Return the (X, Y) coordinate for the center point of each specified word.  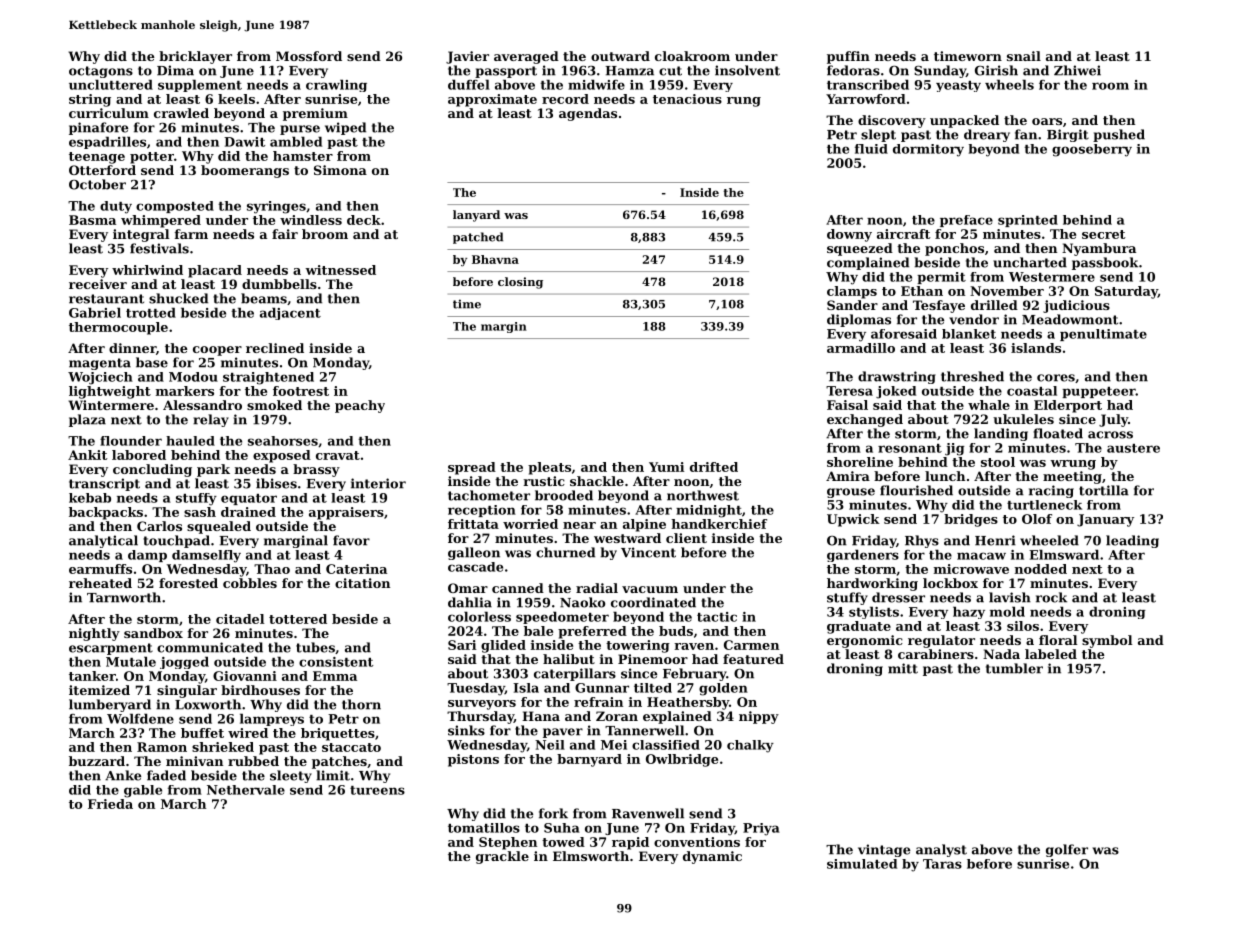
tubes (315, 647)
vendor (974, 319)
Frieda (110, 804)
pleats (549, 468)
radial (597, 588)
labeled (1051, 654)
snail (1024, 56)
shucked (178, 298)
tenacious (687, 99)
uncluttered (111, 84)
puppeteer (1099, 392)
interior (378, 483)
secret (1104, 234)
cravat (338, 455)
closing (520, 283)
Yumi (666, 467)
